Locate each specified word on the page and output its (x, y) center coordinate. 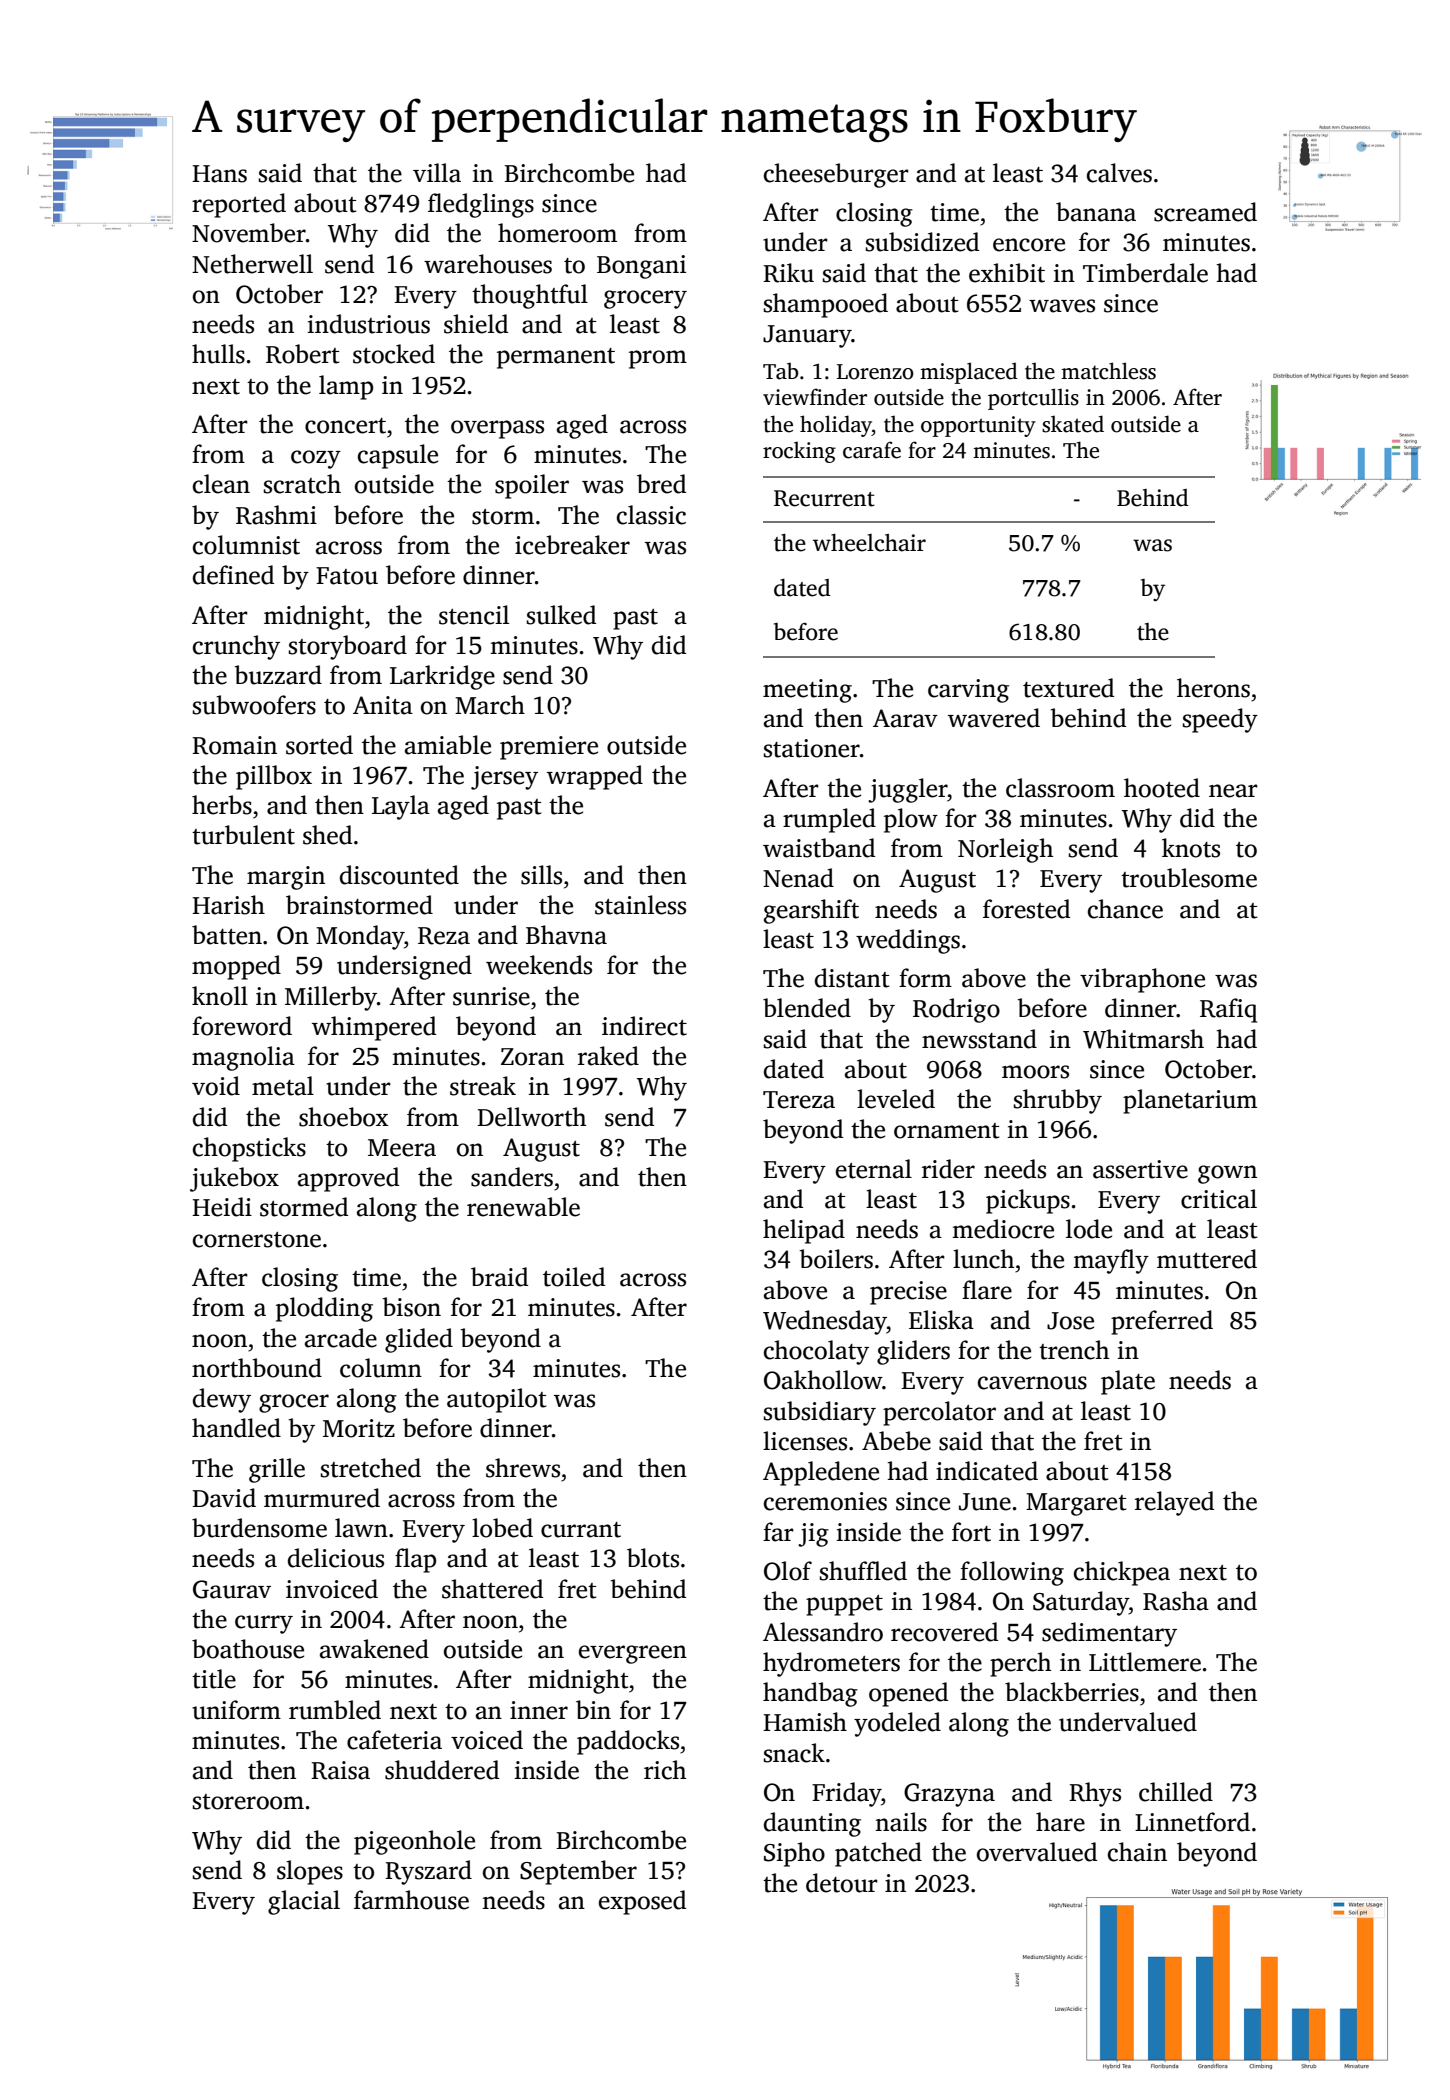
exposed (642, 1902)
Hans (219, 174)
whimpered (374, 1028)
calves (1119, 173)
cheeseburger (836, 175)
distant (852, 978)
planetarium (1190, 1101)
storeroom (248, 1802)
